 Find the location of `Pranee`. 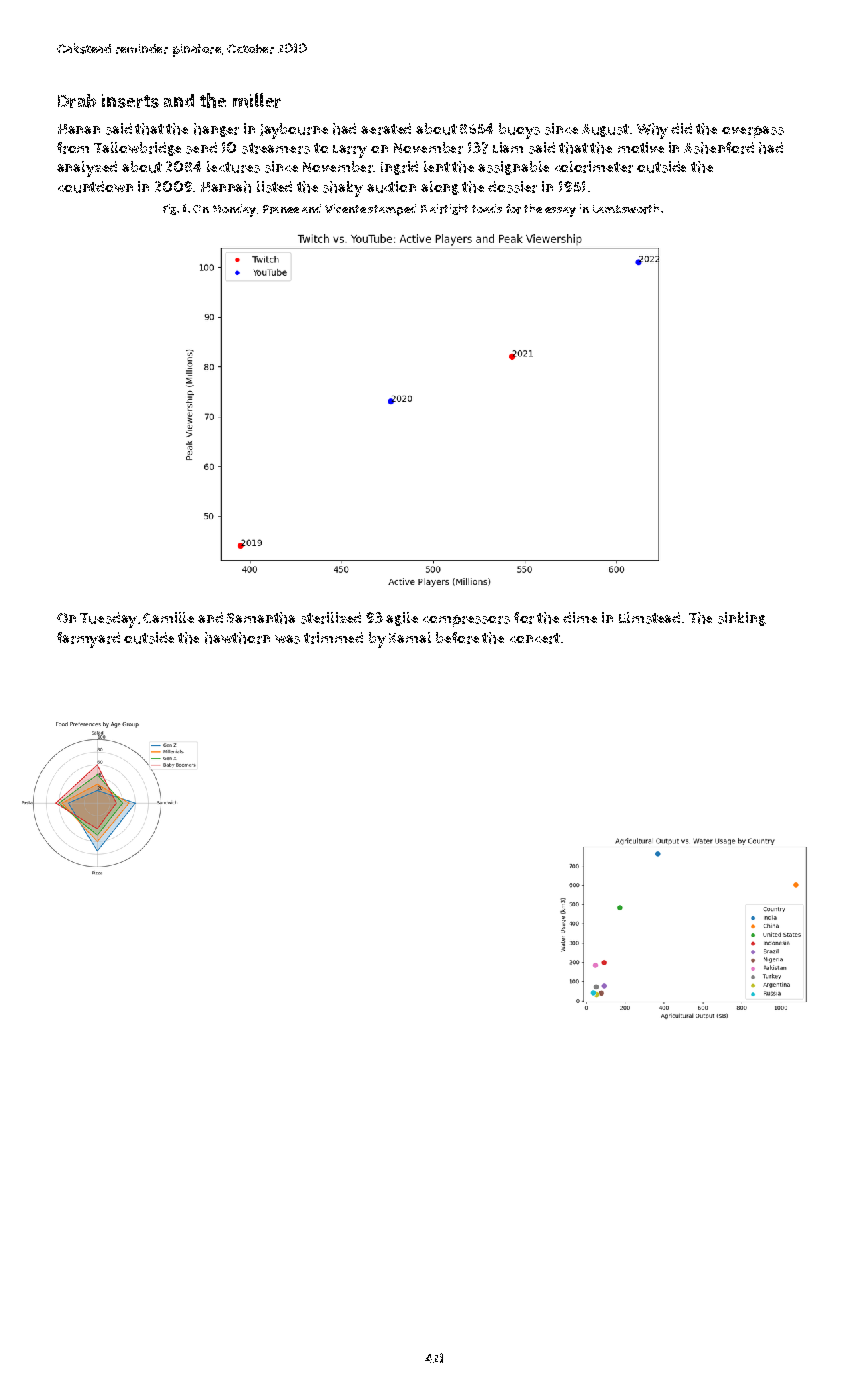

Pranee is located at coordinates (281, 209).
